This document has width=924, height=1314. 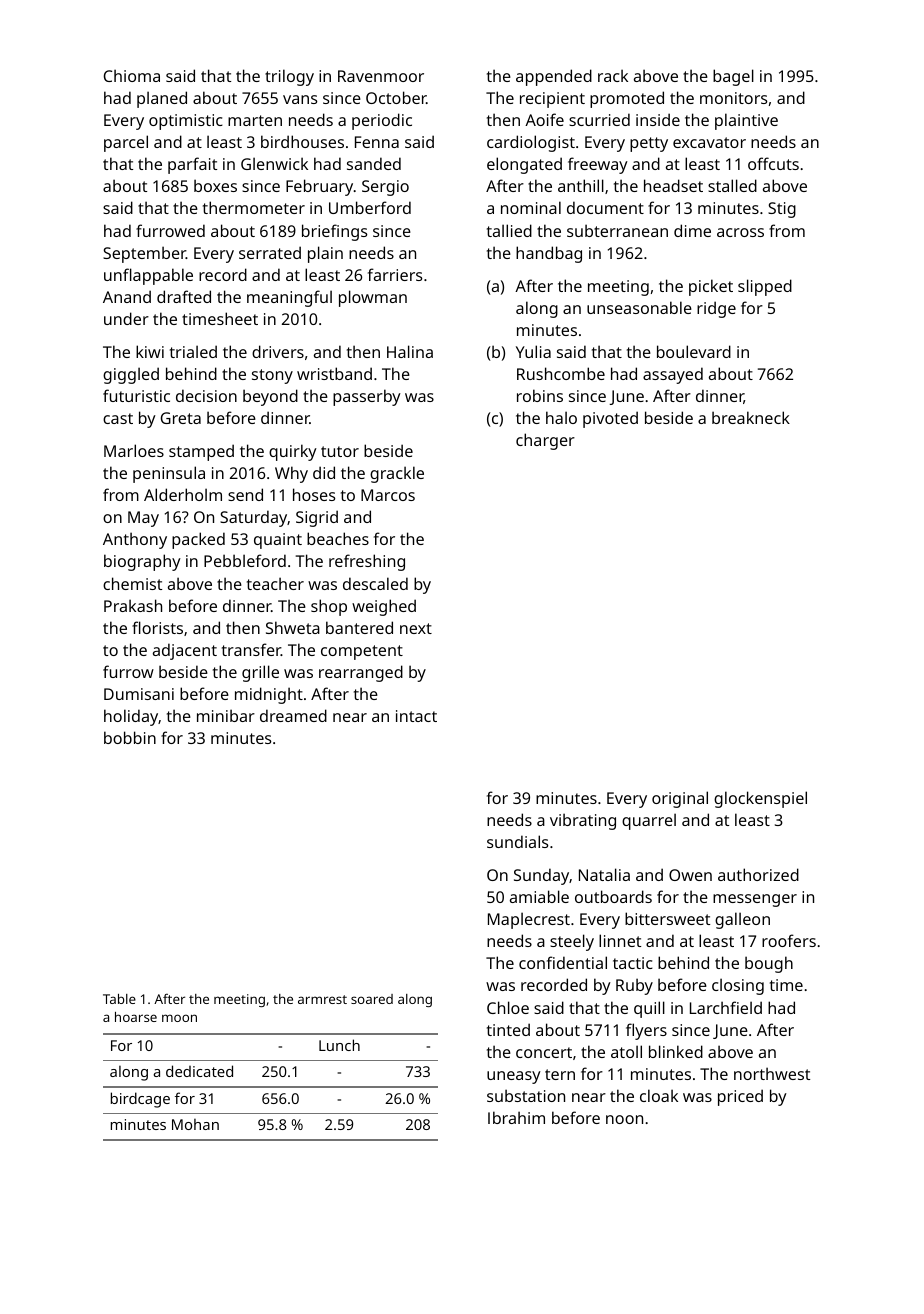 What do you see at coordinates (289, 77) in the document?
I see `trilogy` at bounding box center [289, 77].
